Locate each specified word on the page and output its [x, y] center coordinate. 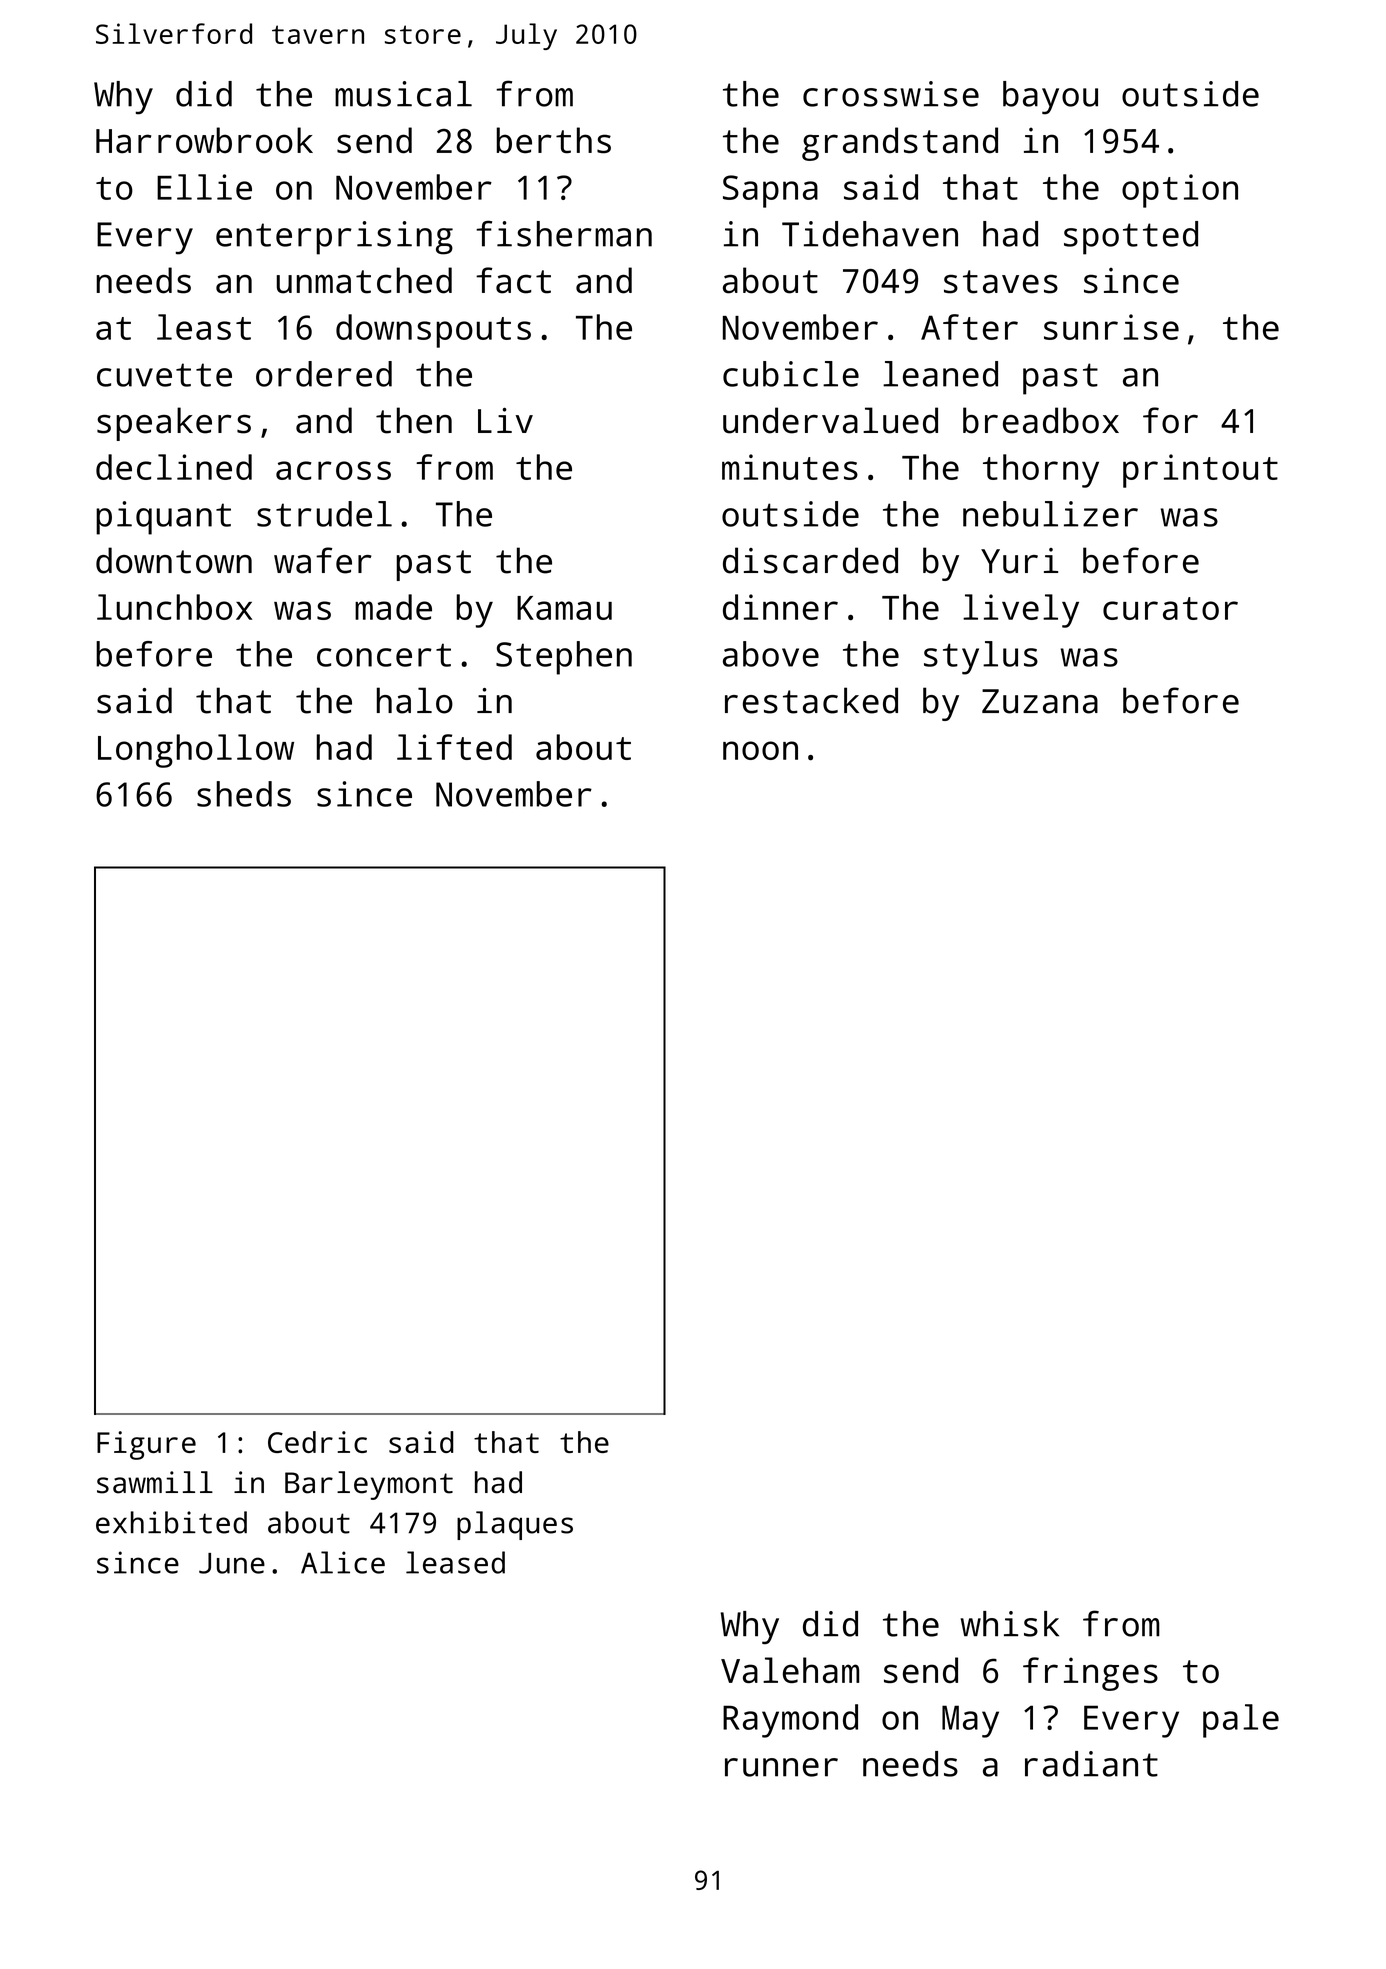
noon [760, 750]
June [232, 1563]
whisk [1010, 1624]
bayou [1050, 98]
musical [403, 94]
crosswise [891, 94]
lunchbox [174, 607]
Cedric [317, 1442]
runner [781, 1767]
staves [1001, 282]
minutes [790, 467]
